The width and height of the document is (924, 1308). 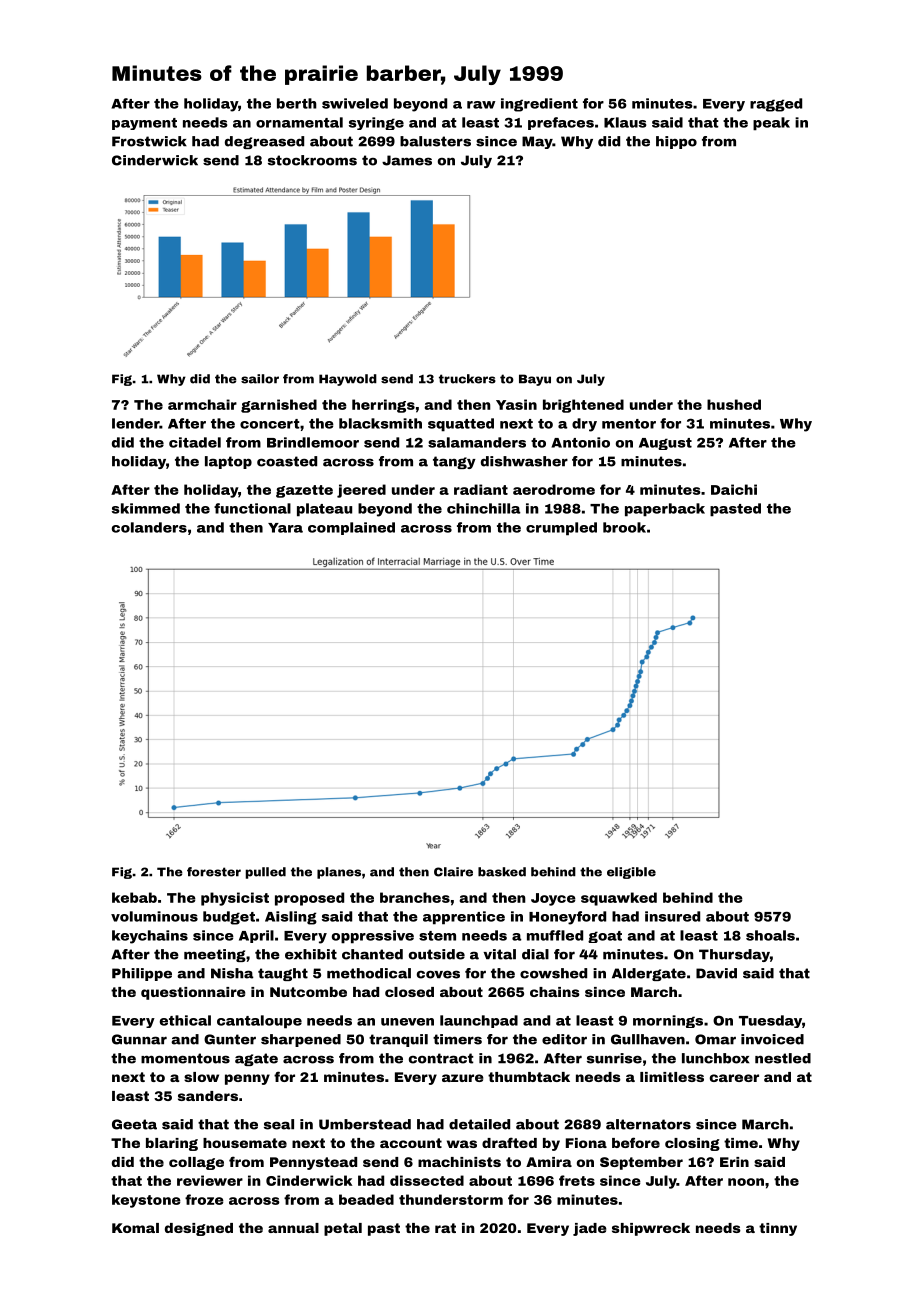 What do you see at coordinates (783, 1058) in the document?
I see `nestled` at bounding box center [783, 1058].
